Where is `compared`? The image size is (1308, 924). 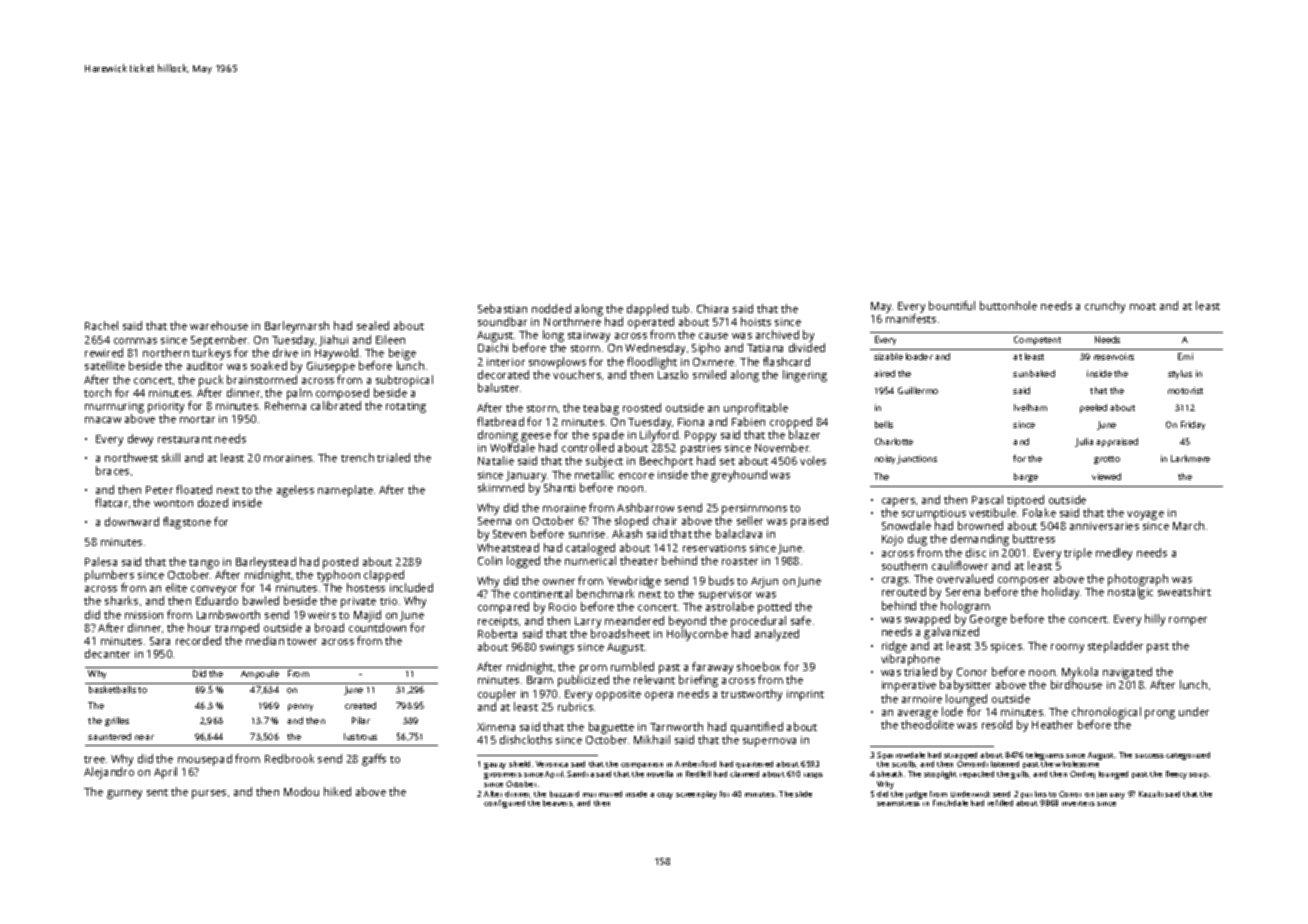
compared is located at coordinates (503, 608).
